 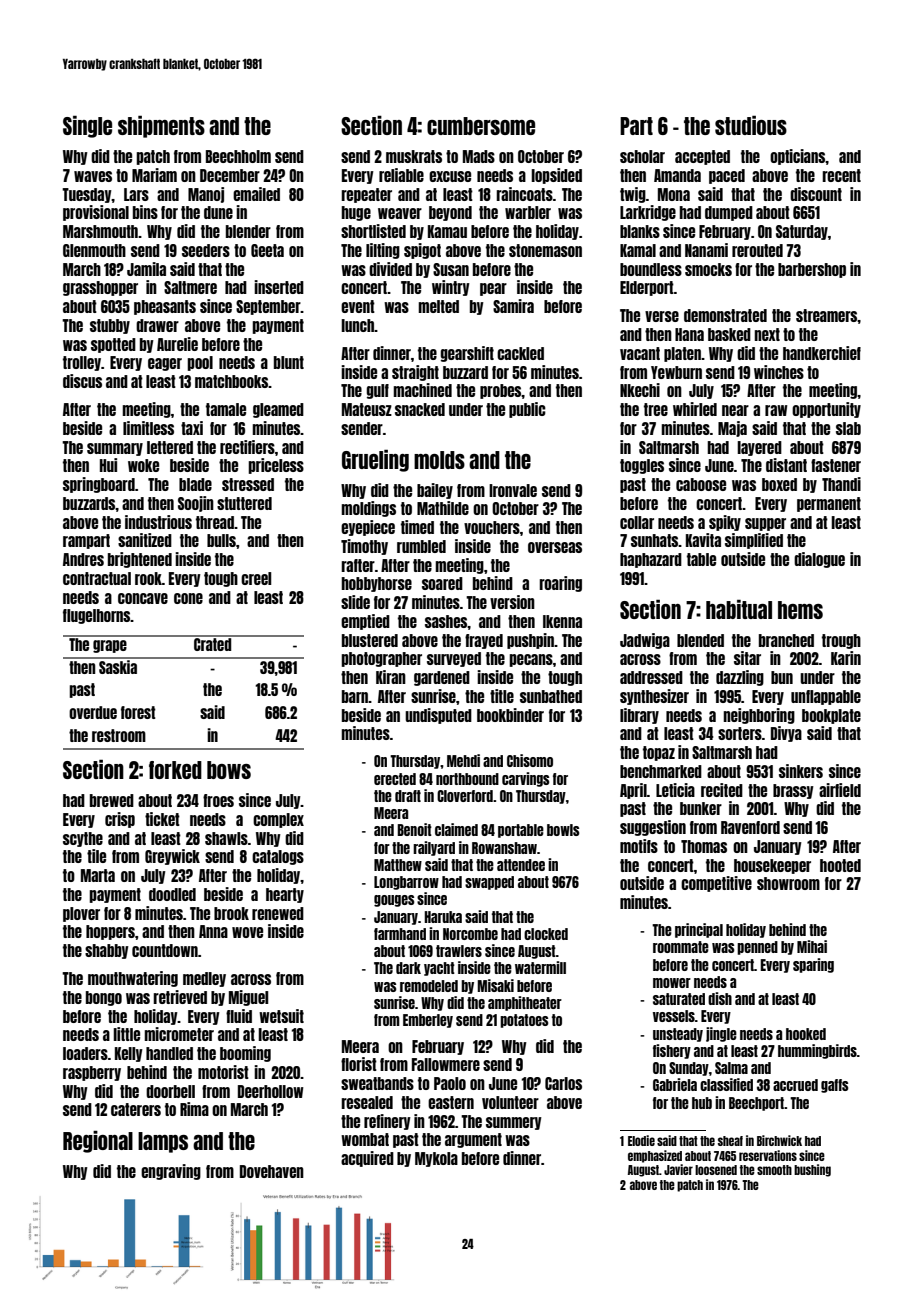 What do you see at coordinates (98, 1141) in the image?
I see `Regional` at bounding box center [98, 1141].
